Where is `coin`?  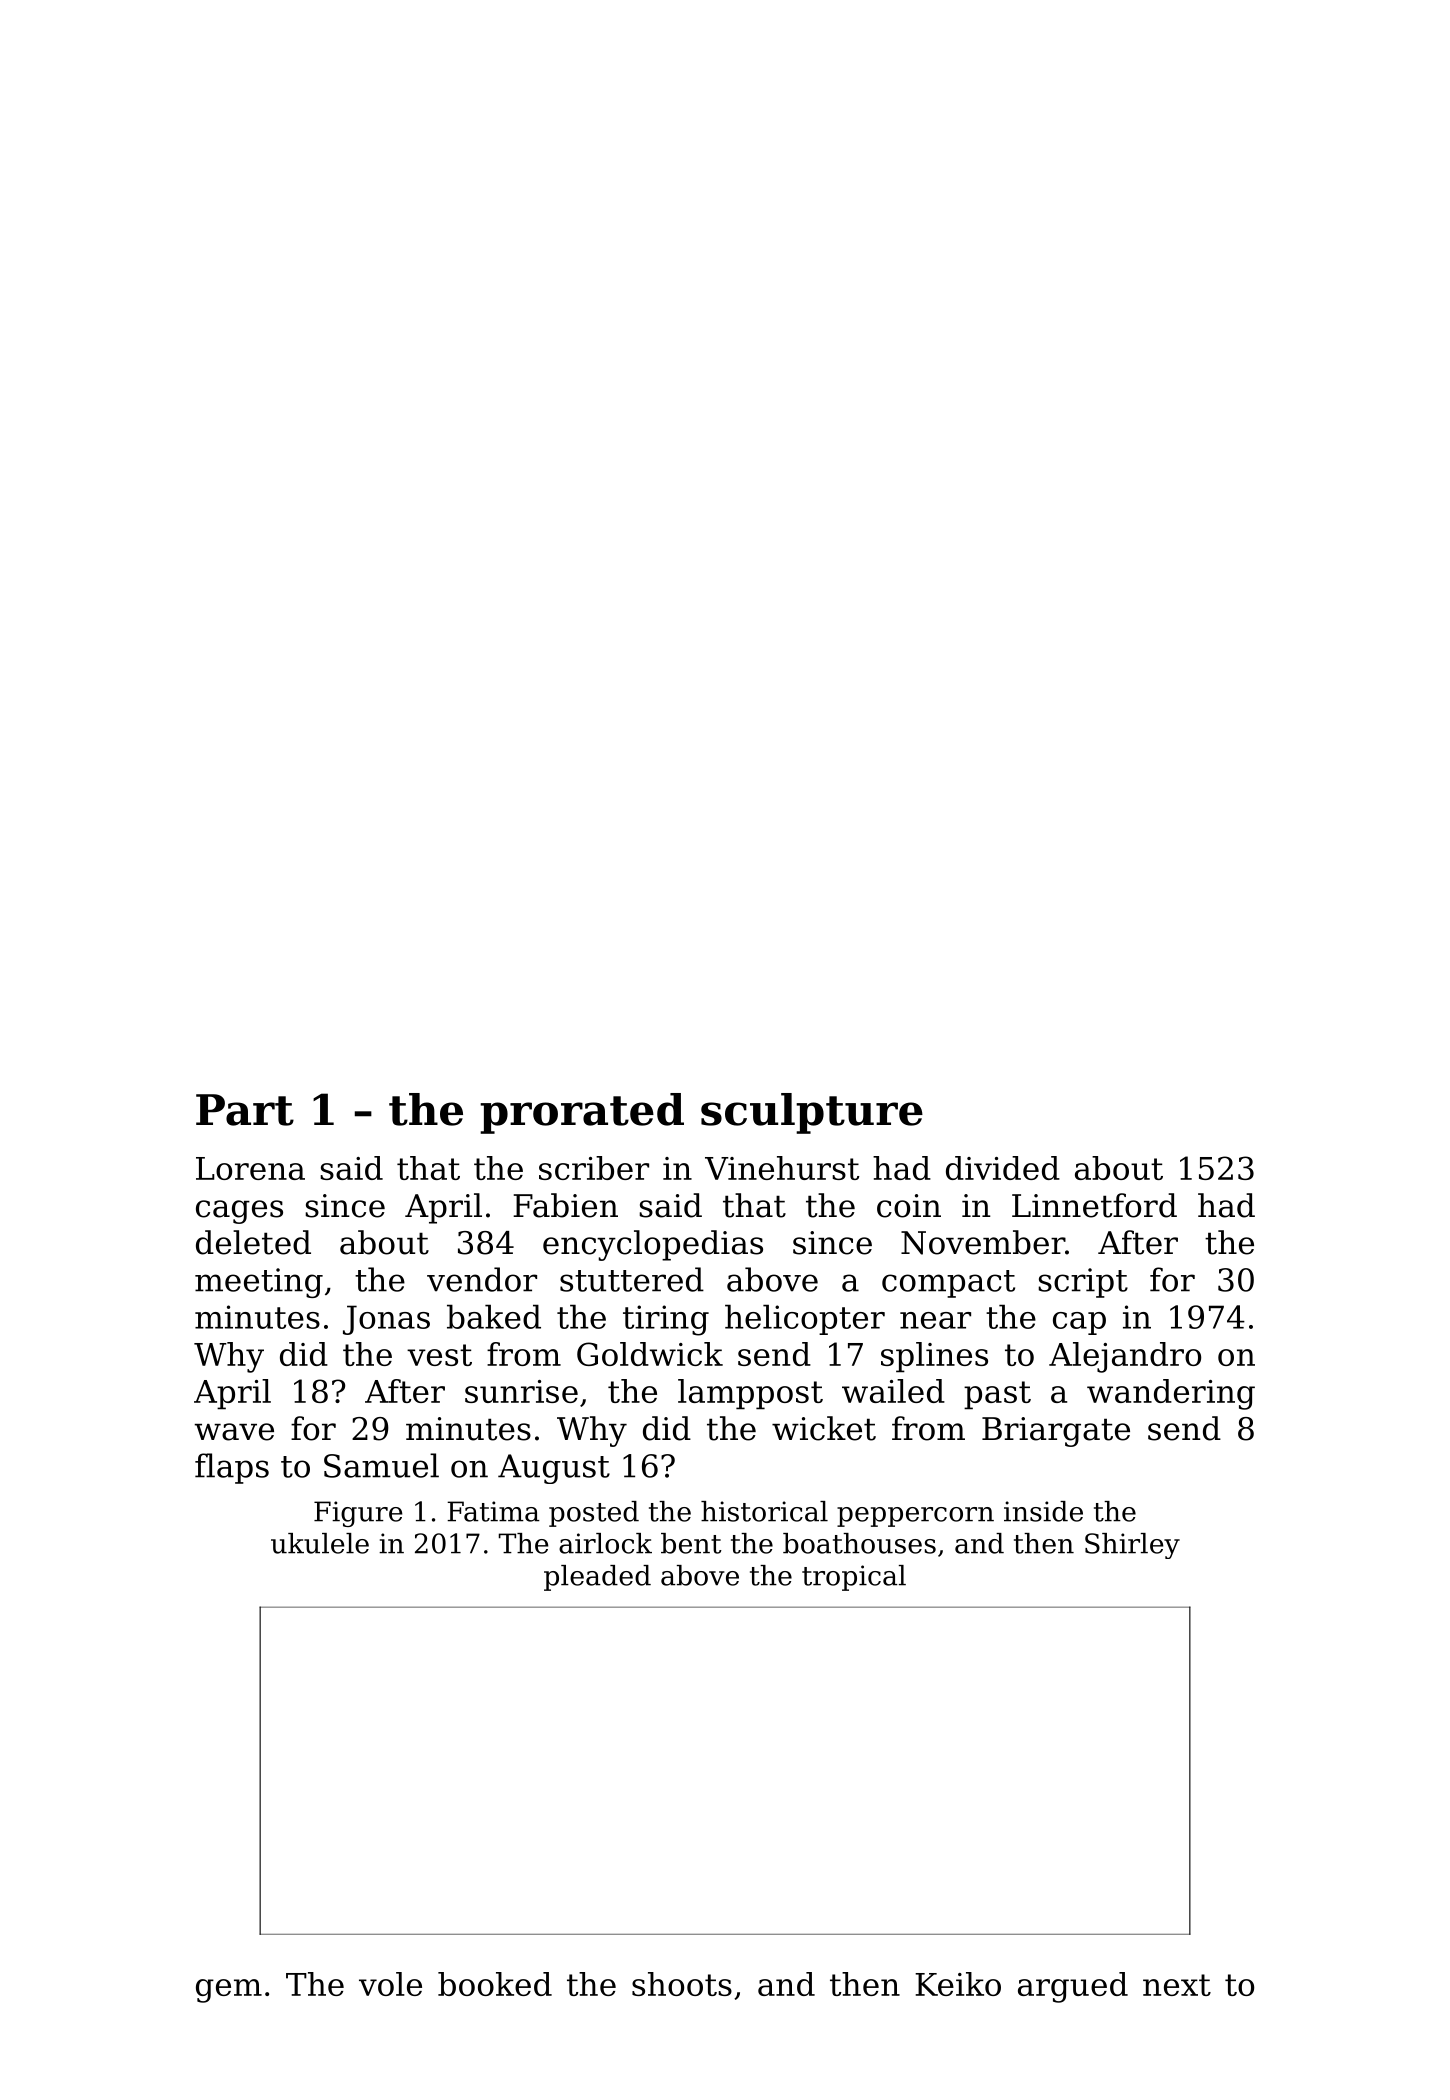 coin is located at coordinates (909, 1206).
